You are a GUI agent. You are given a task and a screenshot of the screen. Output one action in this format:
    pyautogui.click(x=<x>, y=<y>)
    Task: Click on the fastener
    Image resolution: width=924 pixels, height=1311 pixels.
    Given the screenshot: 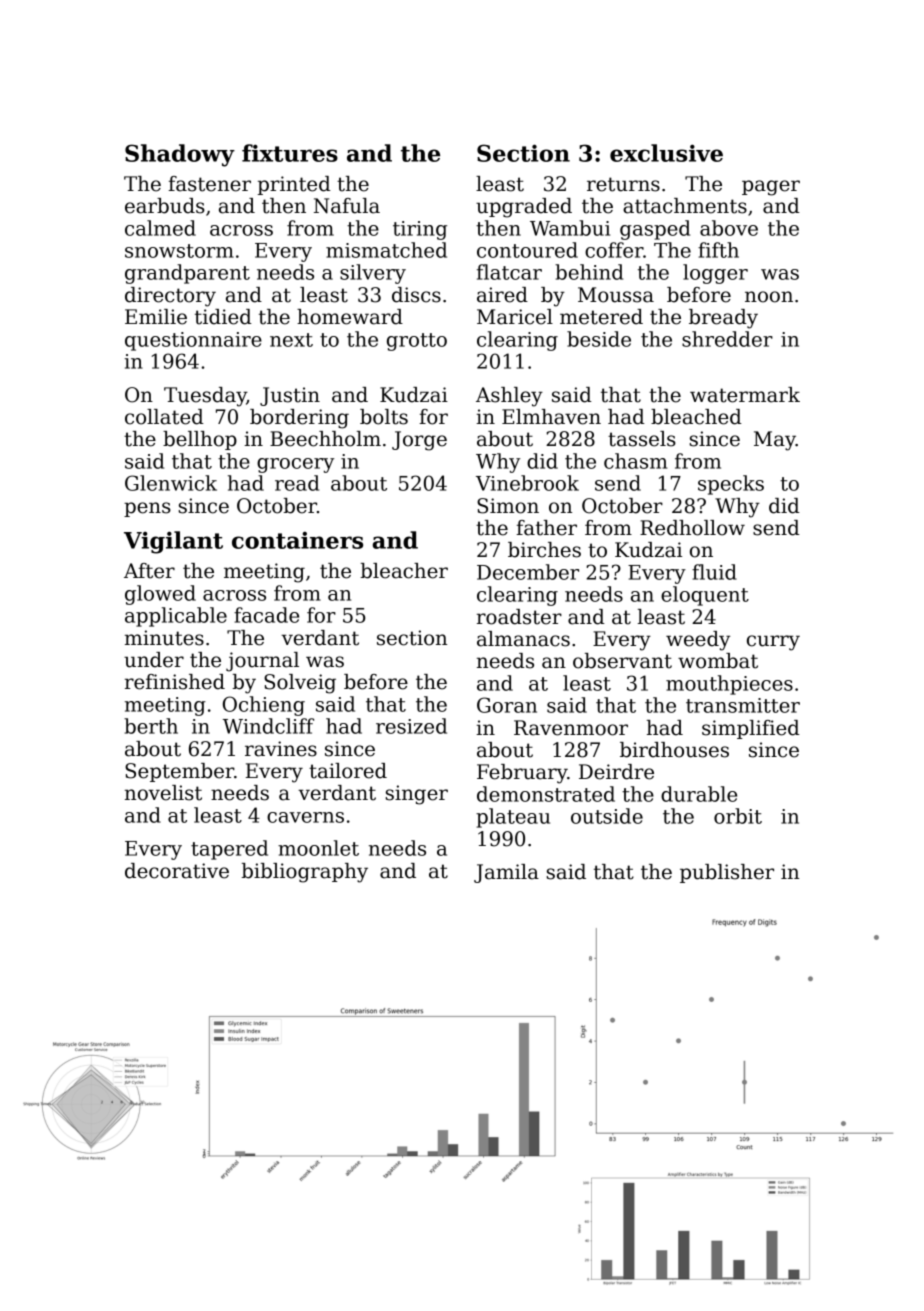 What is the action you would take?
    pyautogui.click(x=209, y=184)
